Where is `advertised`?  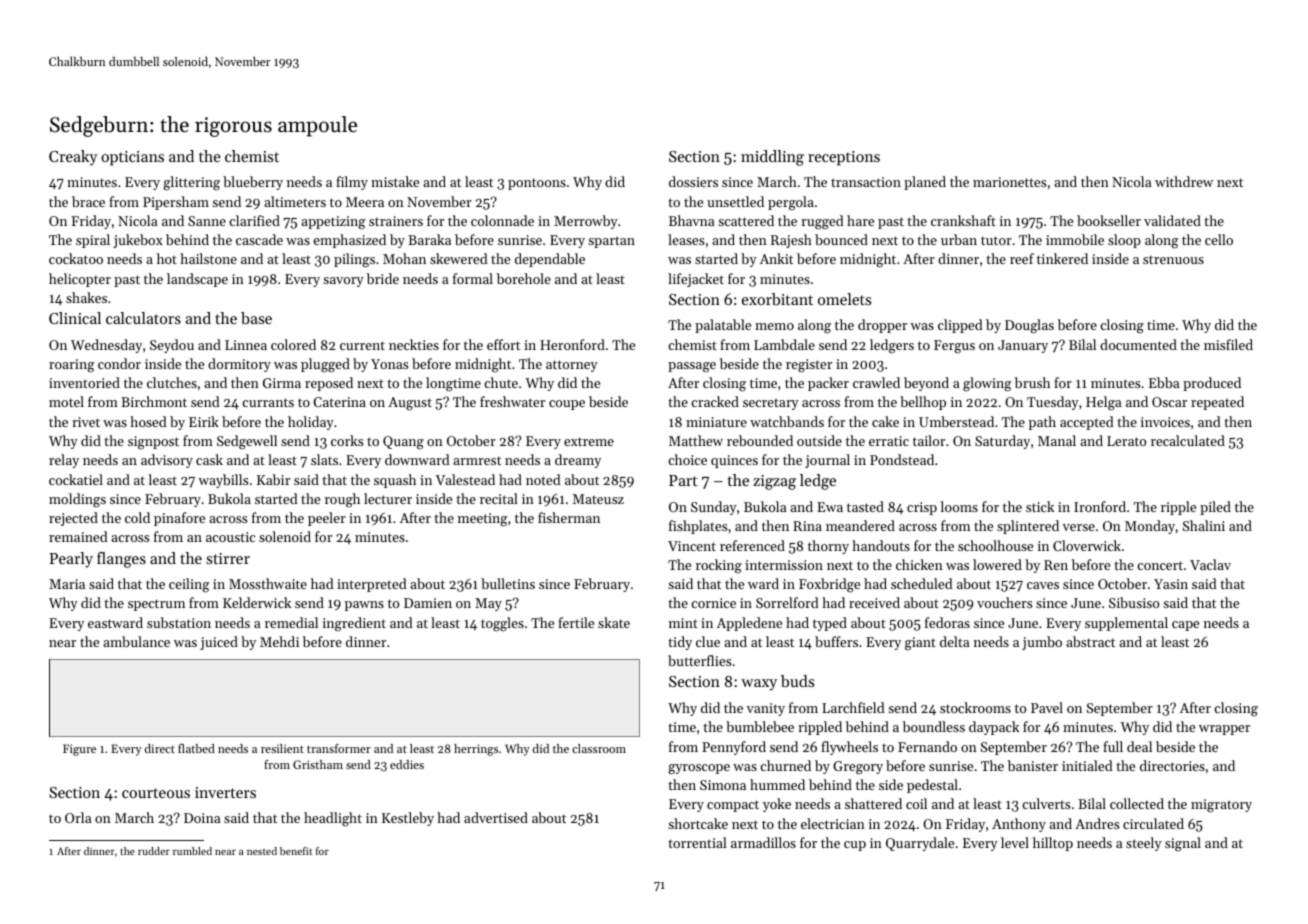
advertised is located at coordinates (496, 817).
